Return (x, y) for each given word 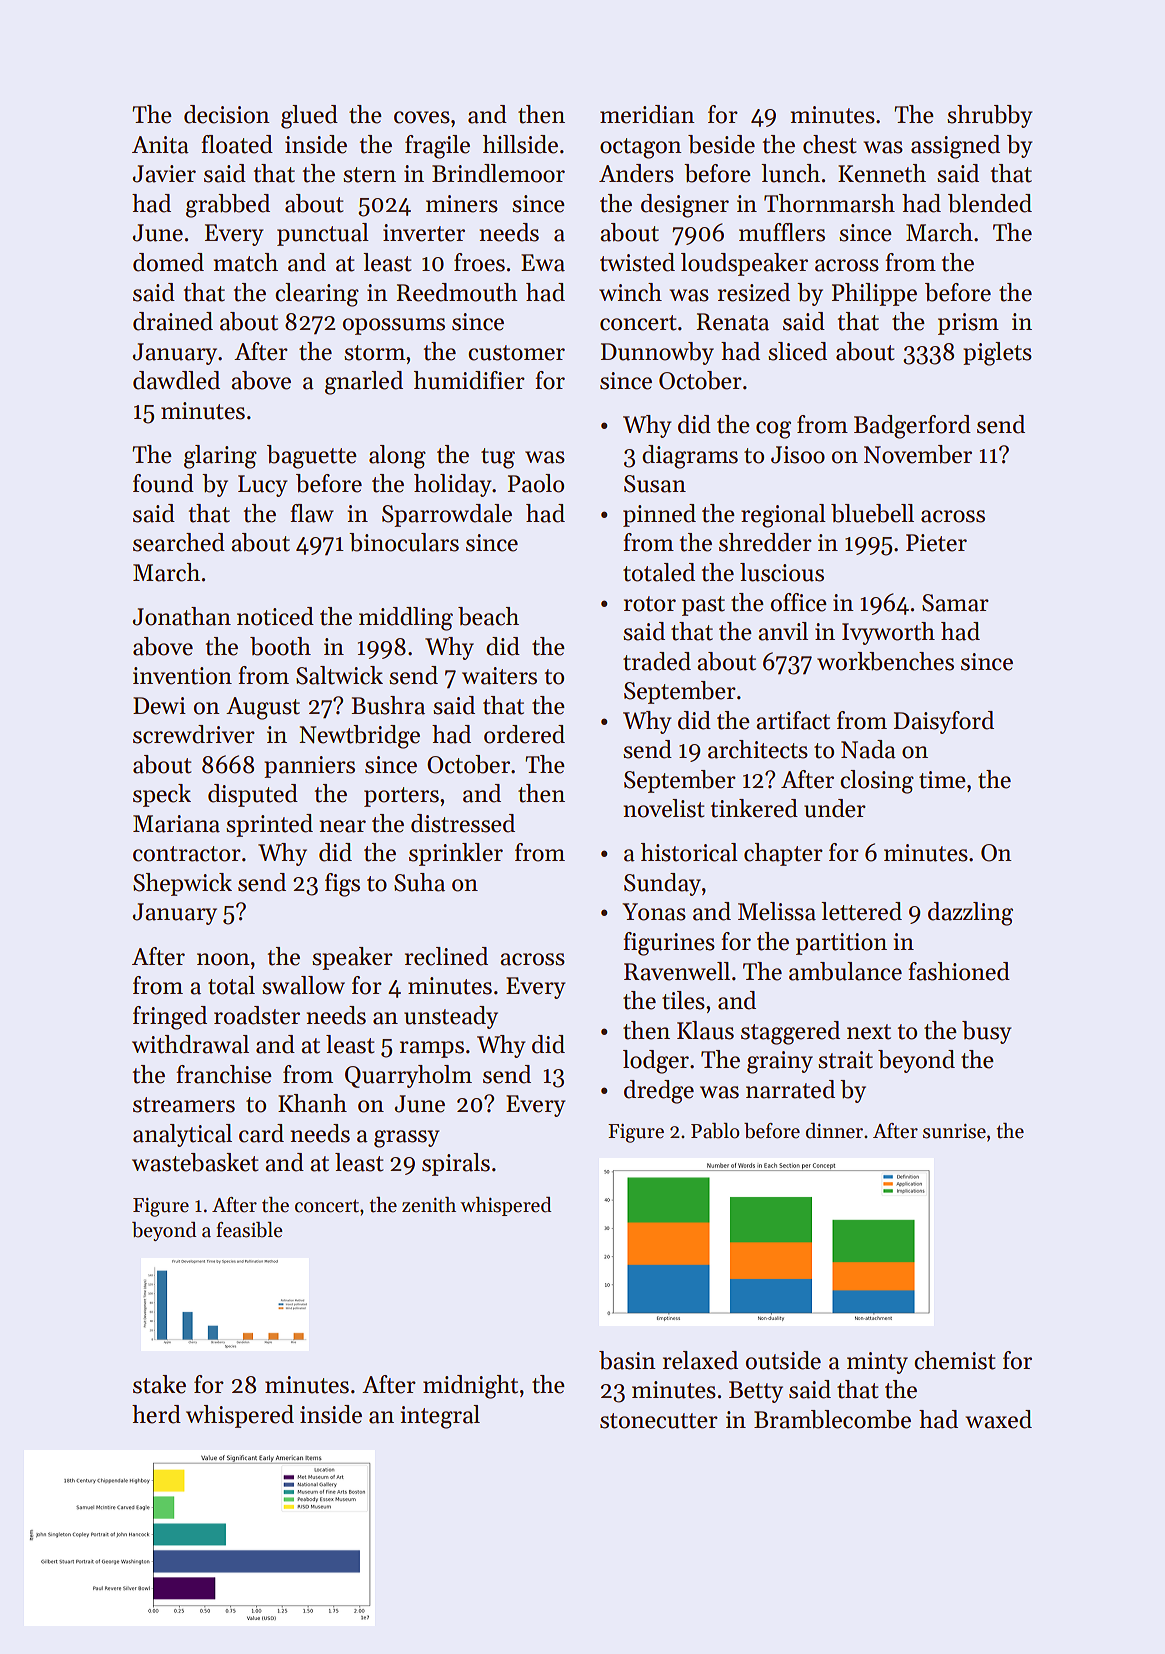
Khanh (312, 1103)
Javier (164, 174)
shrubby (990, 116)
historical (689, 852)
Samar (955, 603)
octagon (641, 148)
